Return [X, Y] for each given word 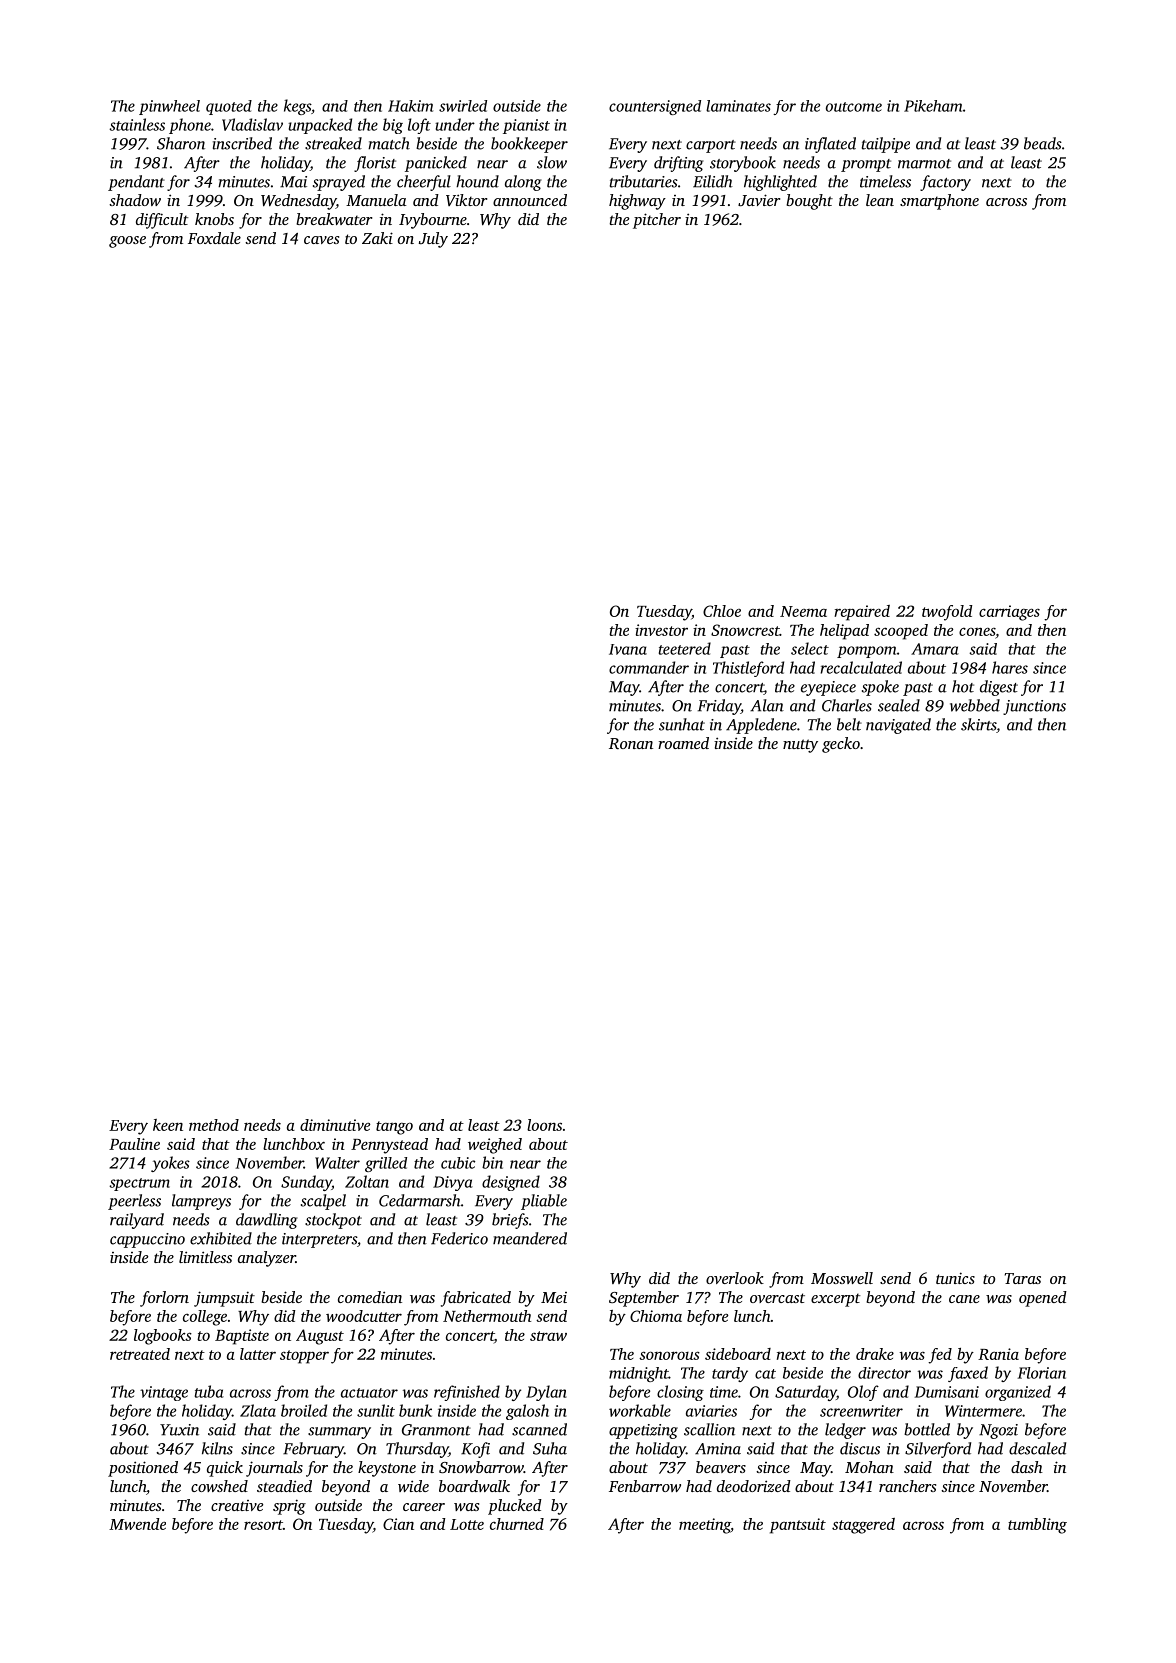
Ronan [631, 743]
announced [530, 200]
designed [511, 1183]
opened [1043, 1299]
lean [880, 200]
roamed [683, 743]
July [433, 240]
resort [263, 1525]
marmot [924, 164]
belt [849, 724]
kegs [297, 107]
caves [321, 240]
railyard [137, 1221]
